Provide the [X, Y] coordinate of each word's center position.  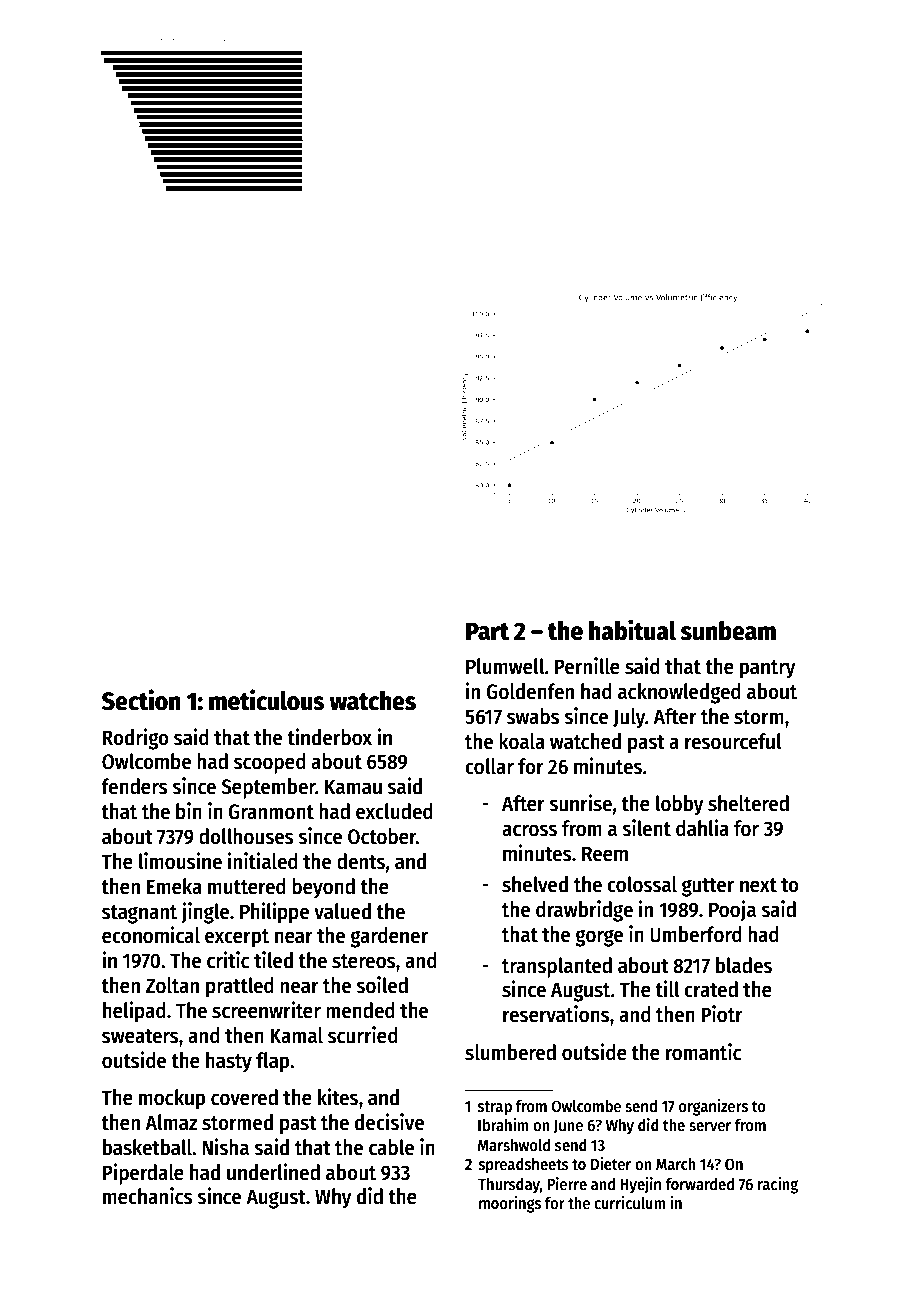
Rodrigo [136, 739]
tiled [273, 960]
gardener [389, 937]
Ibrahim [503, 1124]
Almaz [171, 1122]
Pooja [732, 911]
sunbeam [728, 631]
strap [495, 1108]
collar [489, 766]
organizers [713, 1107]
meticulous [267, 700]
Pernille [587, 666]
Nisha [225, 1147]
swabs [533, 716]
